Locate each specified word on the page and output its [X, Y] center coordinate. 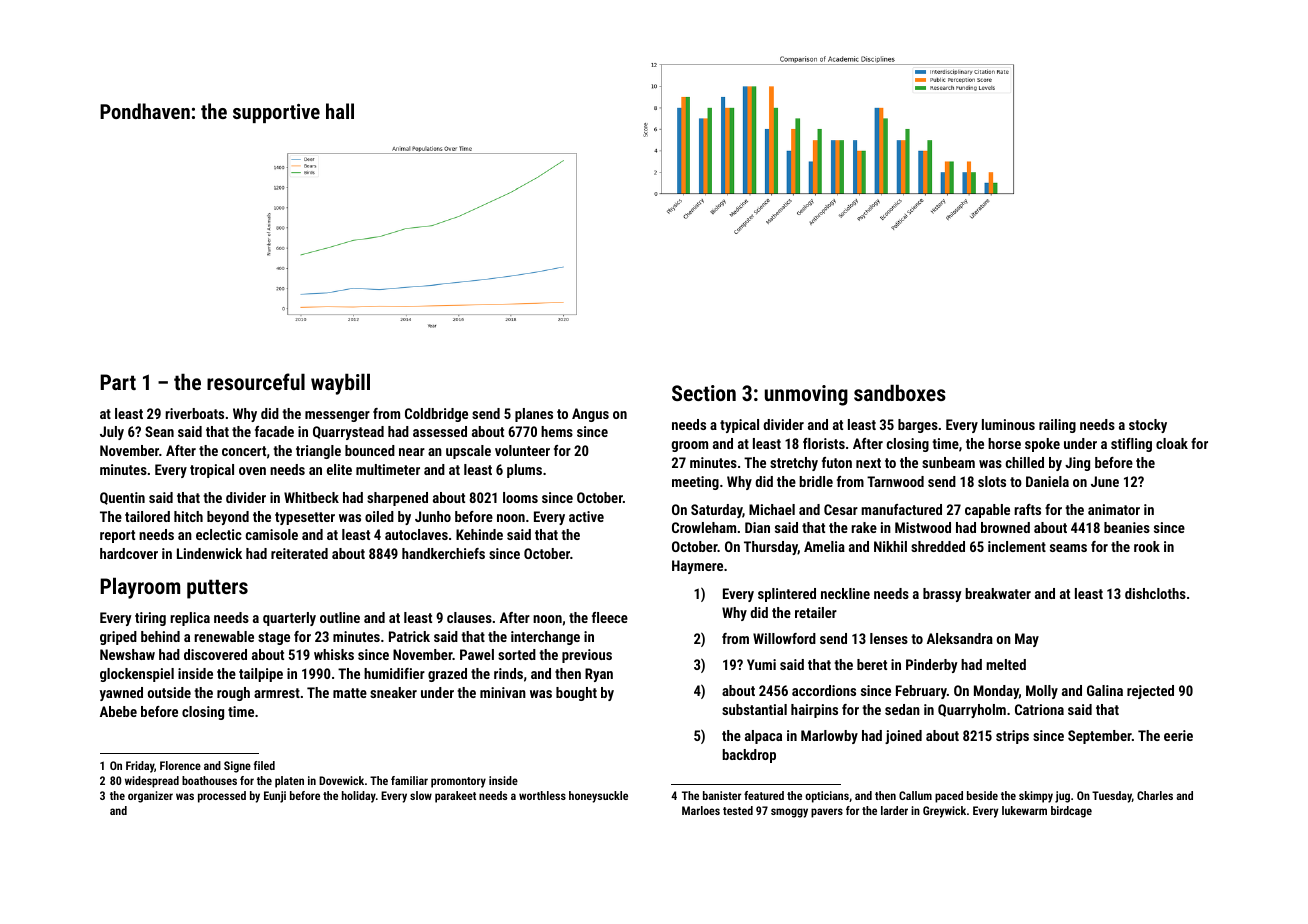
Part [118, 382]
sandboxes [900, 392]
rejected [1150, 692]
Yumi [761, 664]
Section [704, 393]
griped [118, 638]
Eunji [275, 797]
